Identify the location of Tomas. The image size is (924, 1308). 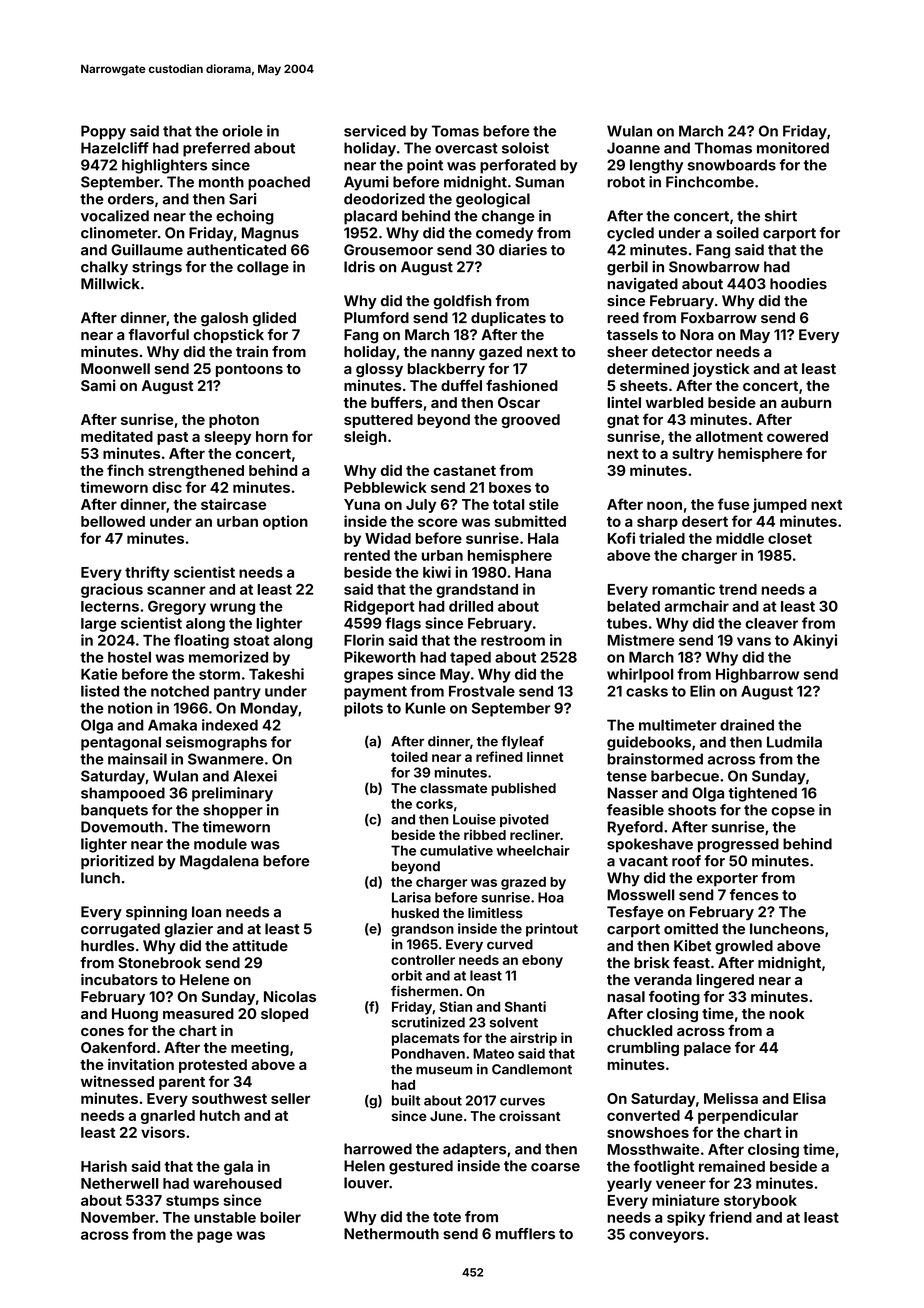
(455, 131).
